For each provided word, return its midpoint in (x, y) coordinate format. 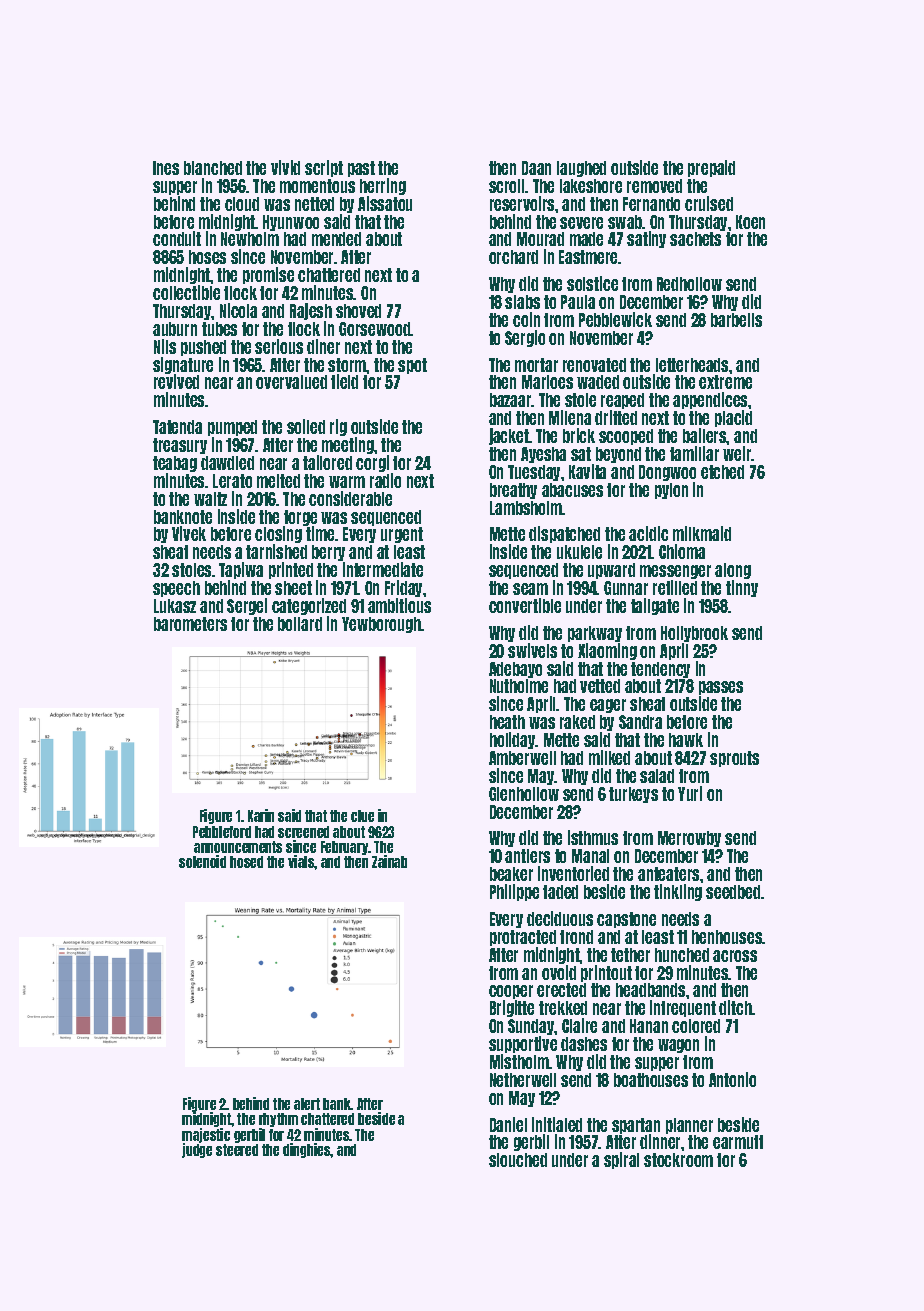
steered (237, 1150)
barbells (736, 320)
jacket (509, 436)
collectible (186, 292)
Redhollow (689, 284)
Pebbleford (222, 832)
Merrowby (689, 839)
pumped (232, 428)
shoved (358, 311)
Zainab (389, 861)
